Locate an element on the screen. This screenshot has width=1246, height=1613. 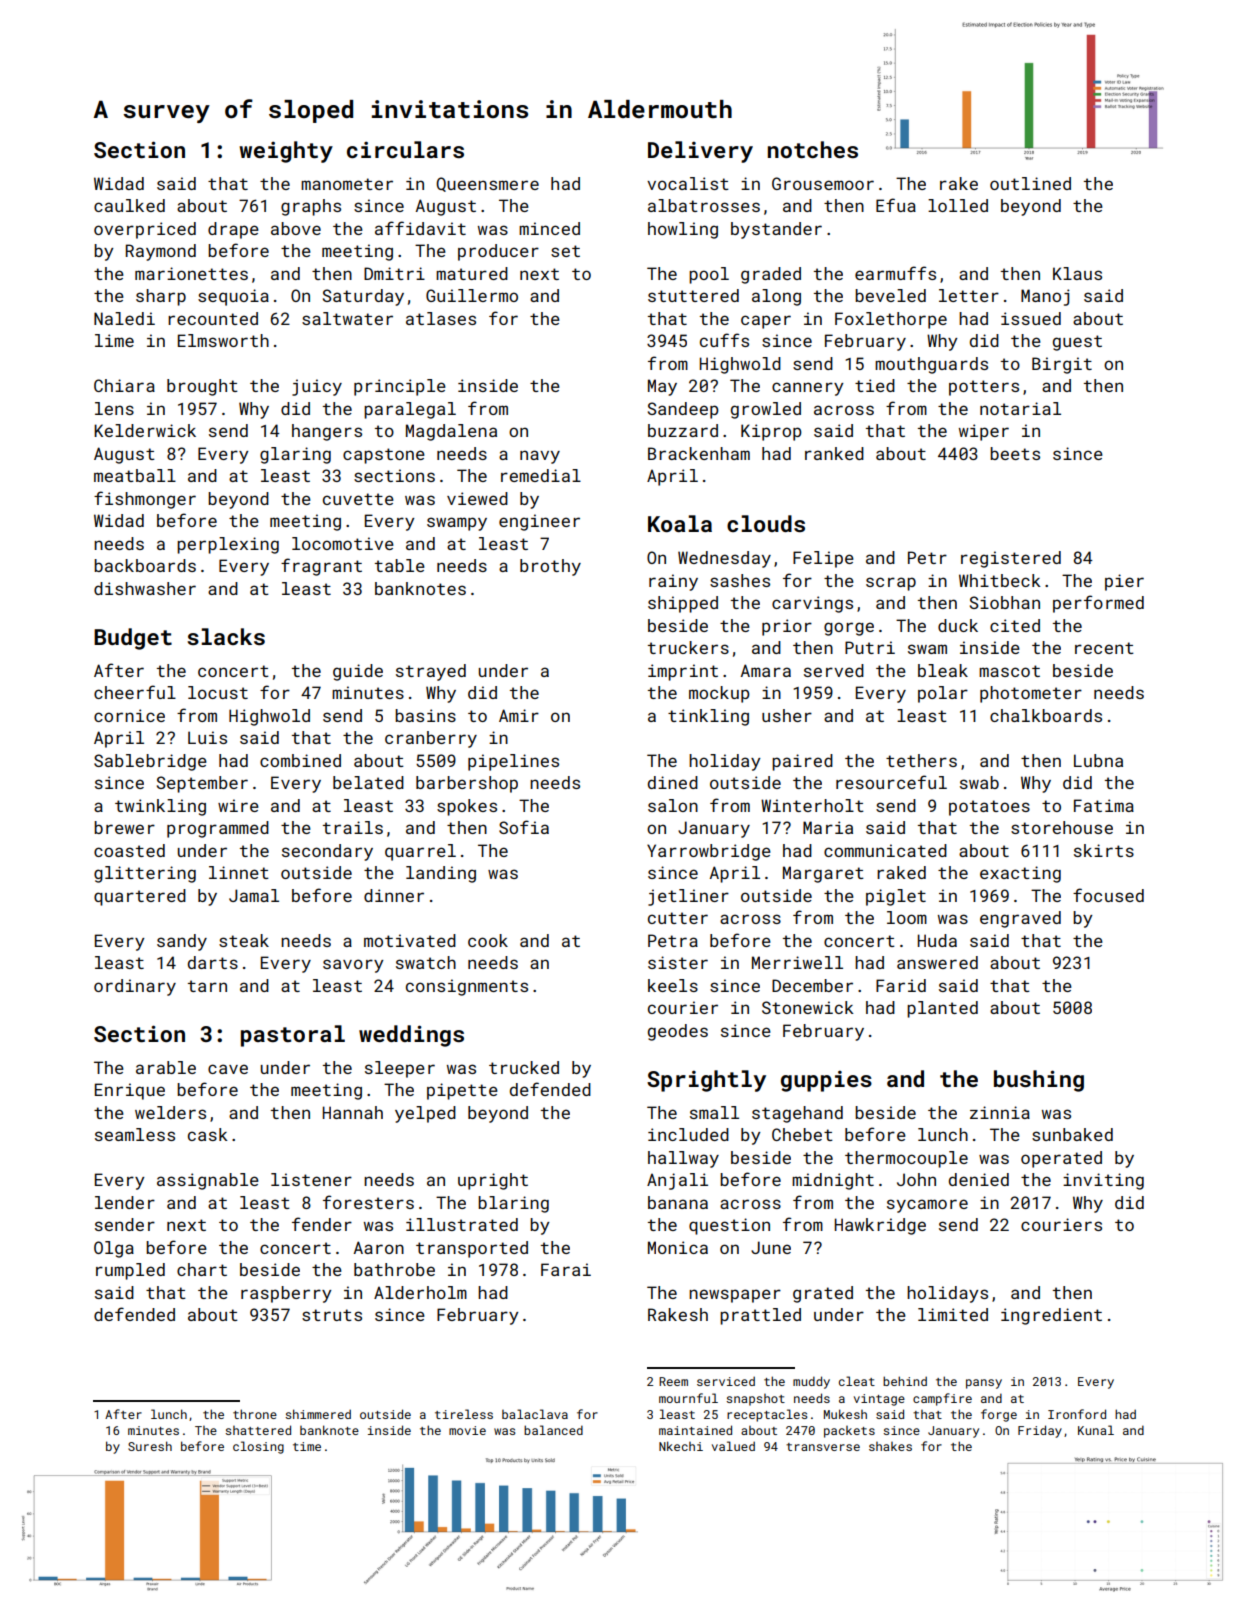
answered is located at coordinates (937, 962).
